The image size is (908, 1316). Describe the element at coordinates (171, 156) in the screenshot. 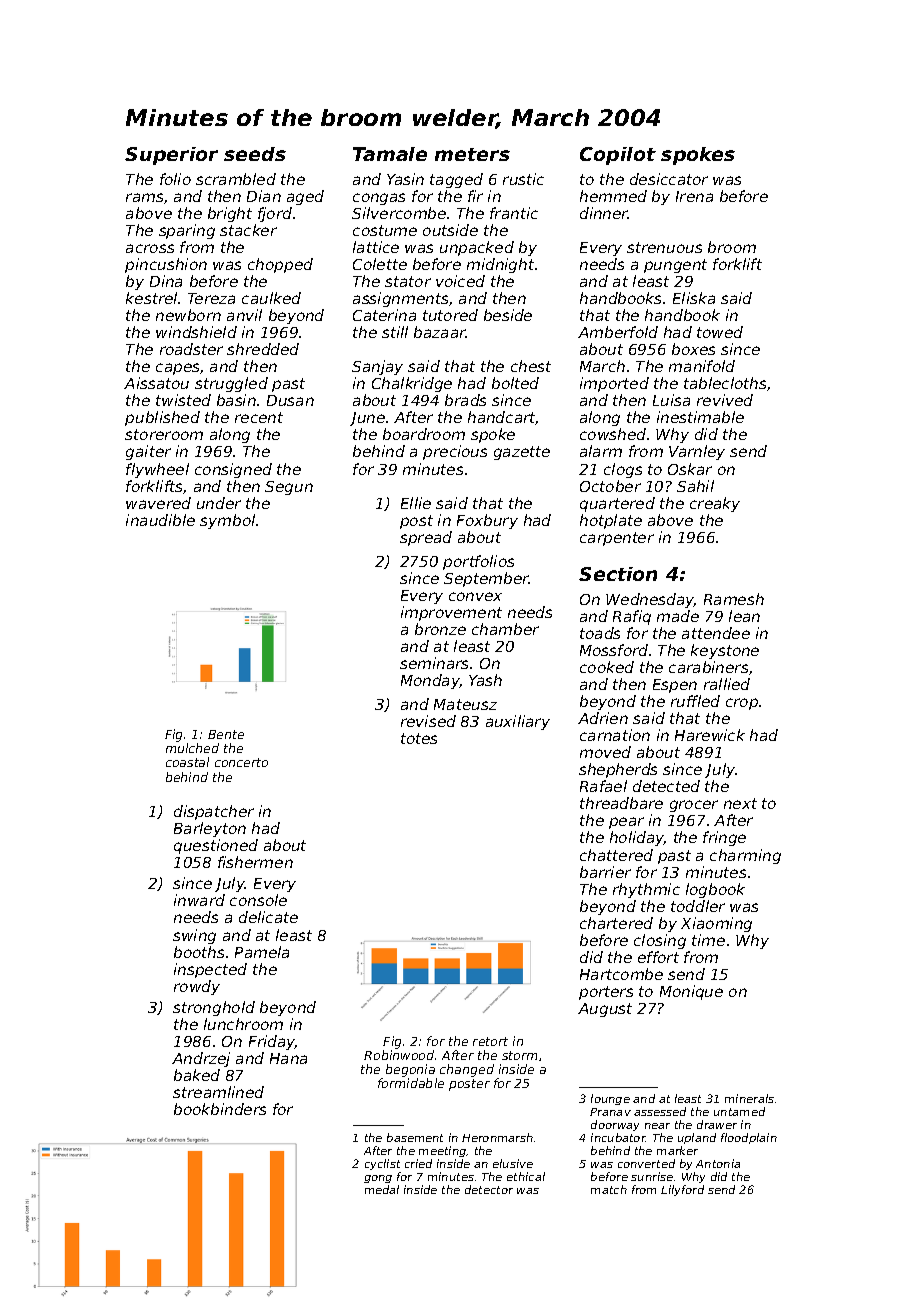

I see `Superior` at that location.
